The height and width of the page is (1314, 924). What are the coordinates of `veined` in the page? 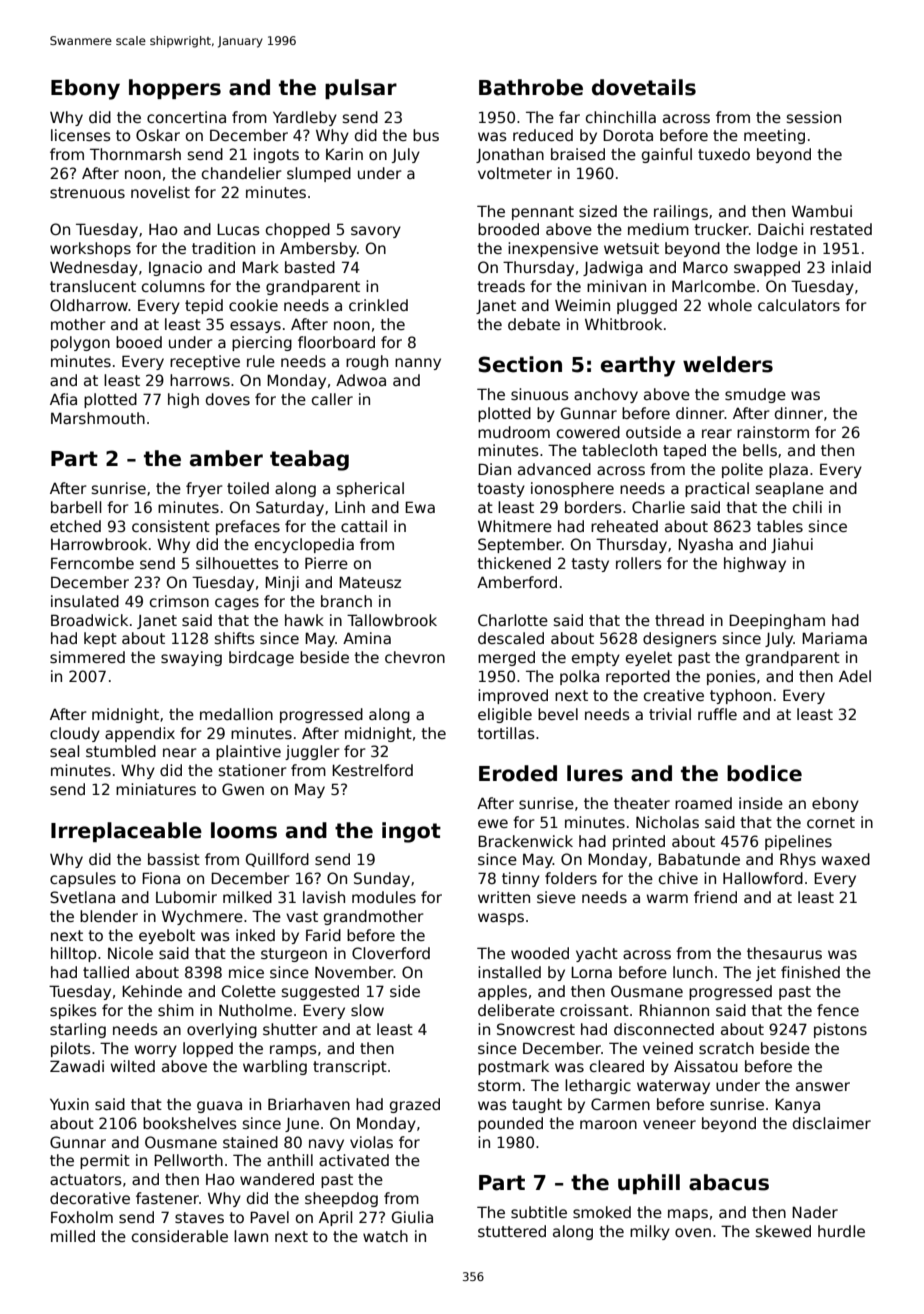 It's located at (668, 1048).
